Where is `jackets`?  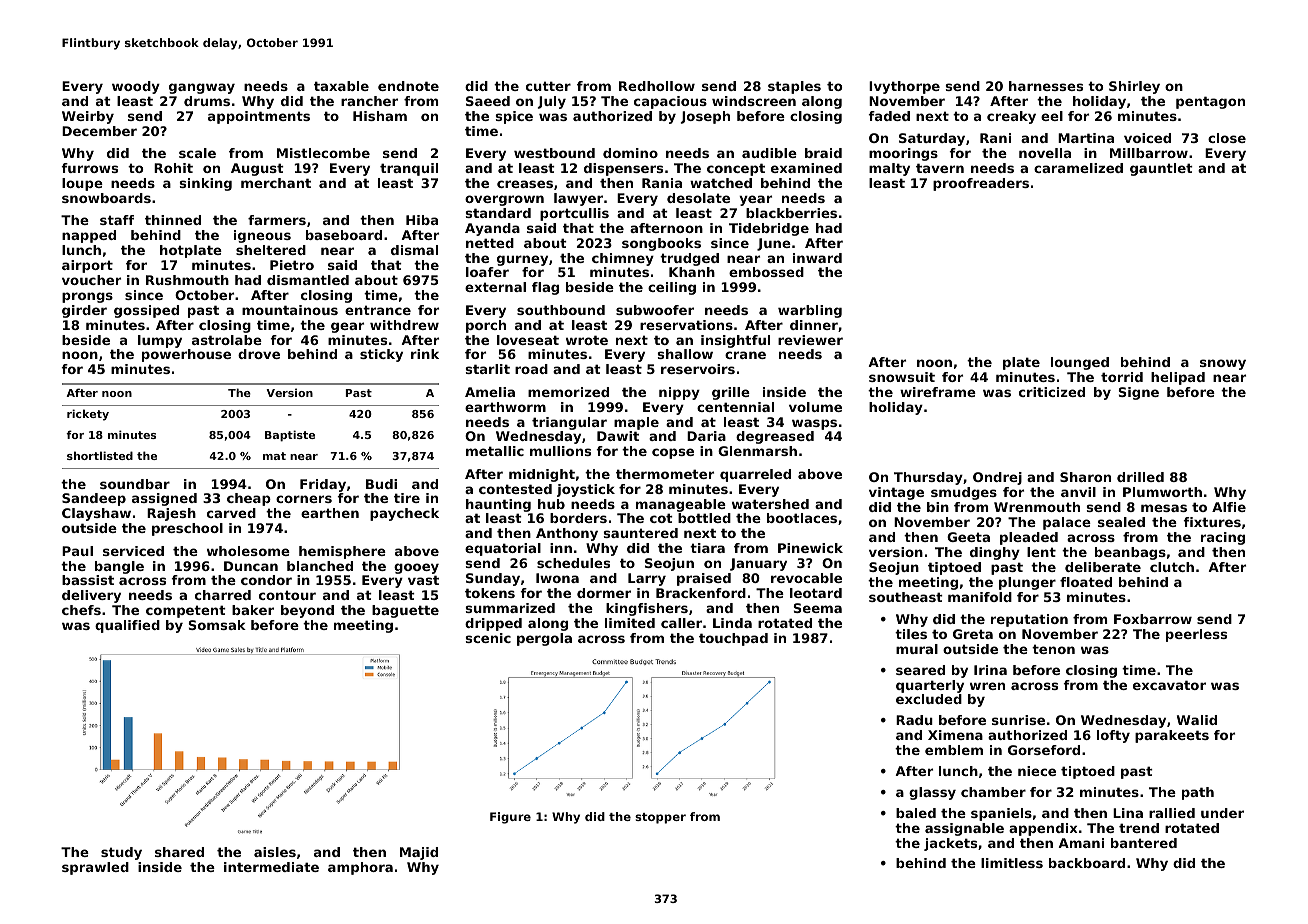
jackets is located at coordinates (950, 844).
